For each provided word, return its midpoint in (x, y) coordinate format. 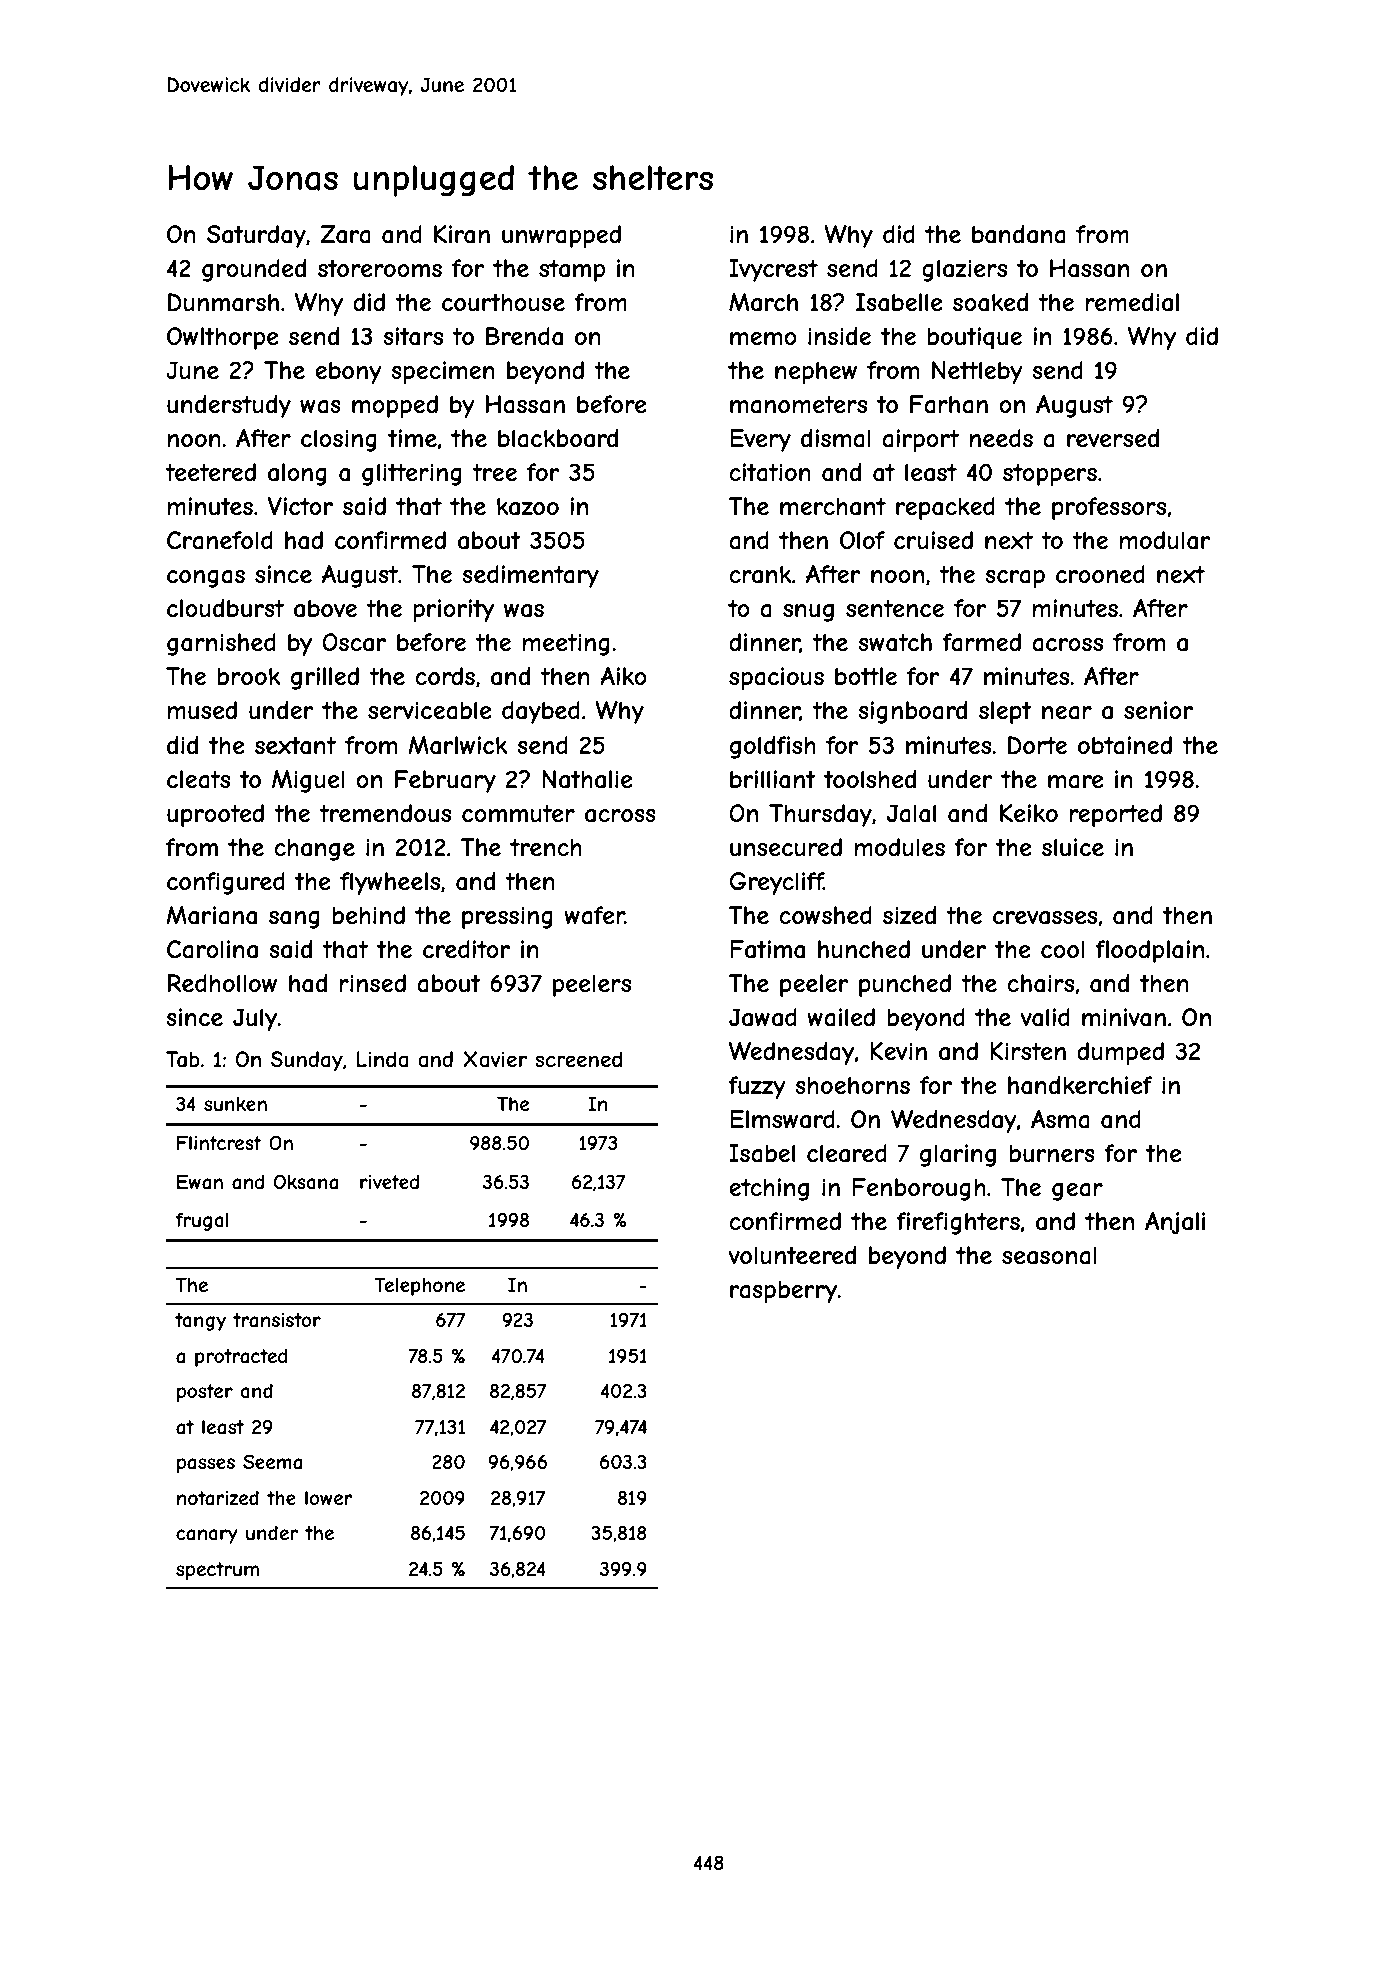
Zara (345, 234)
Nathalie (587, 779)
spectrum (217, 1571)
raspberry (784, 1291)
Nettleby (977, 372)
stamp (572, 271)
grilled (325, 678)
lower (329, 1498)
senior (1158, 710)
